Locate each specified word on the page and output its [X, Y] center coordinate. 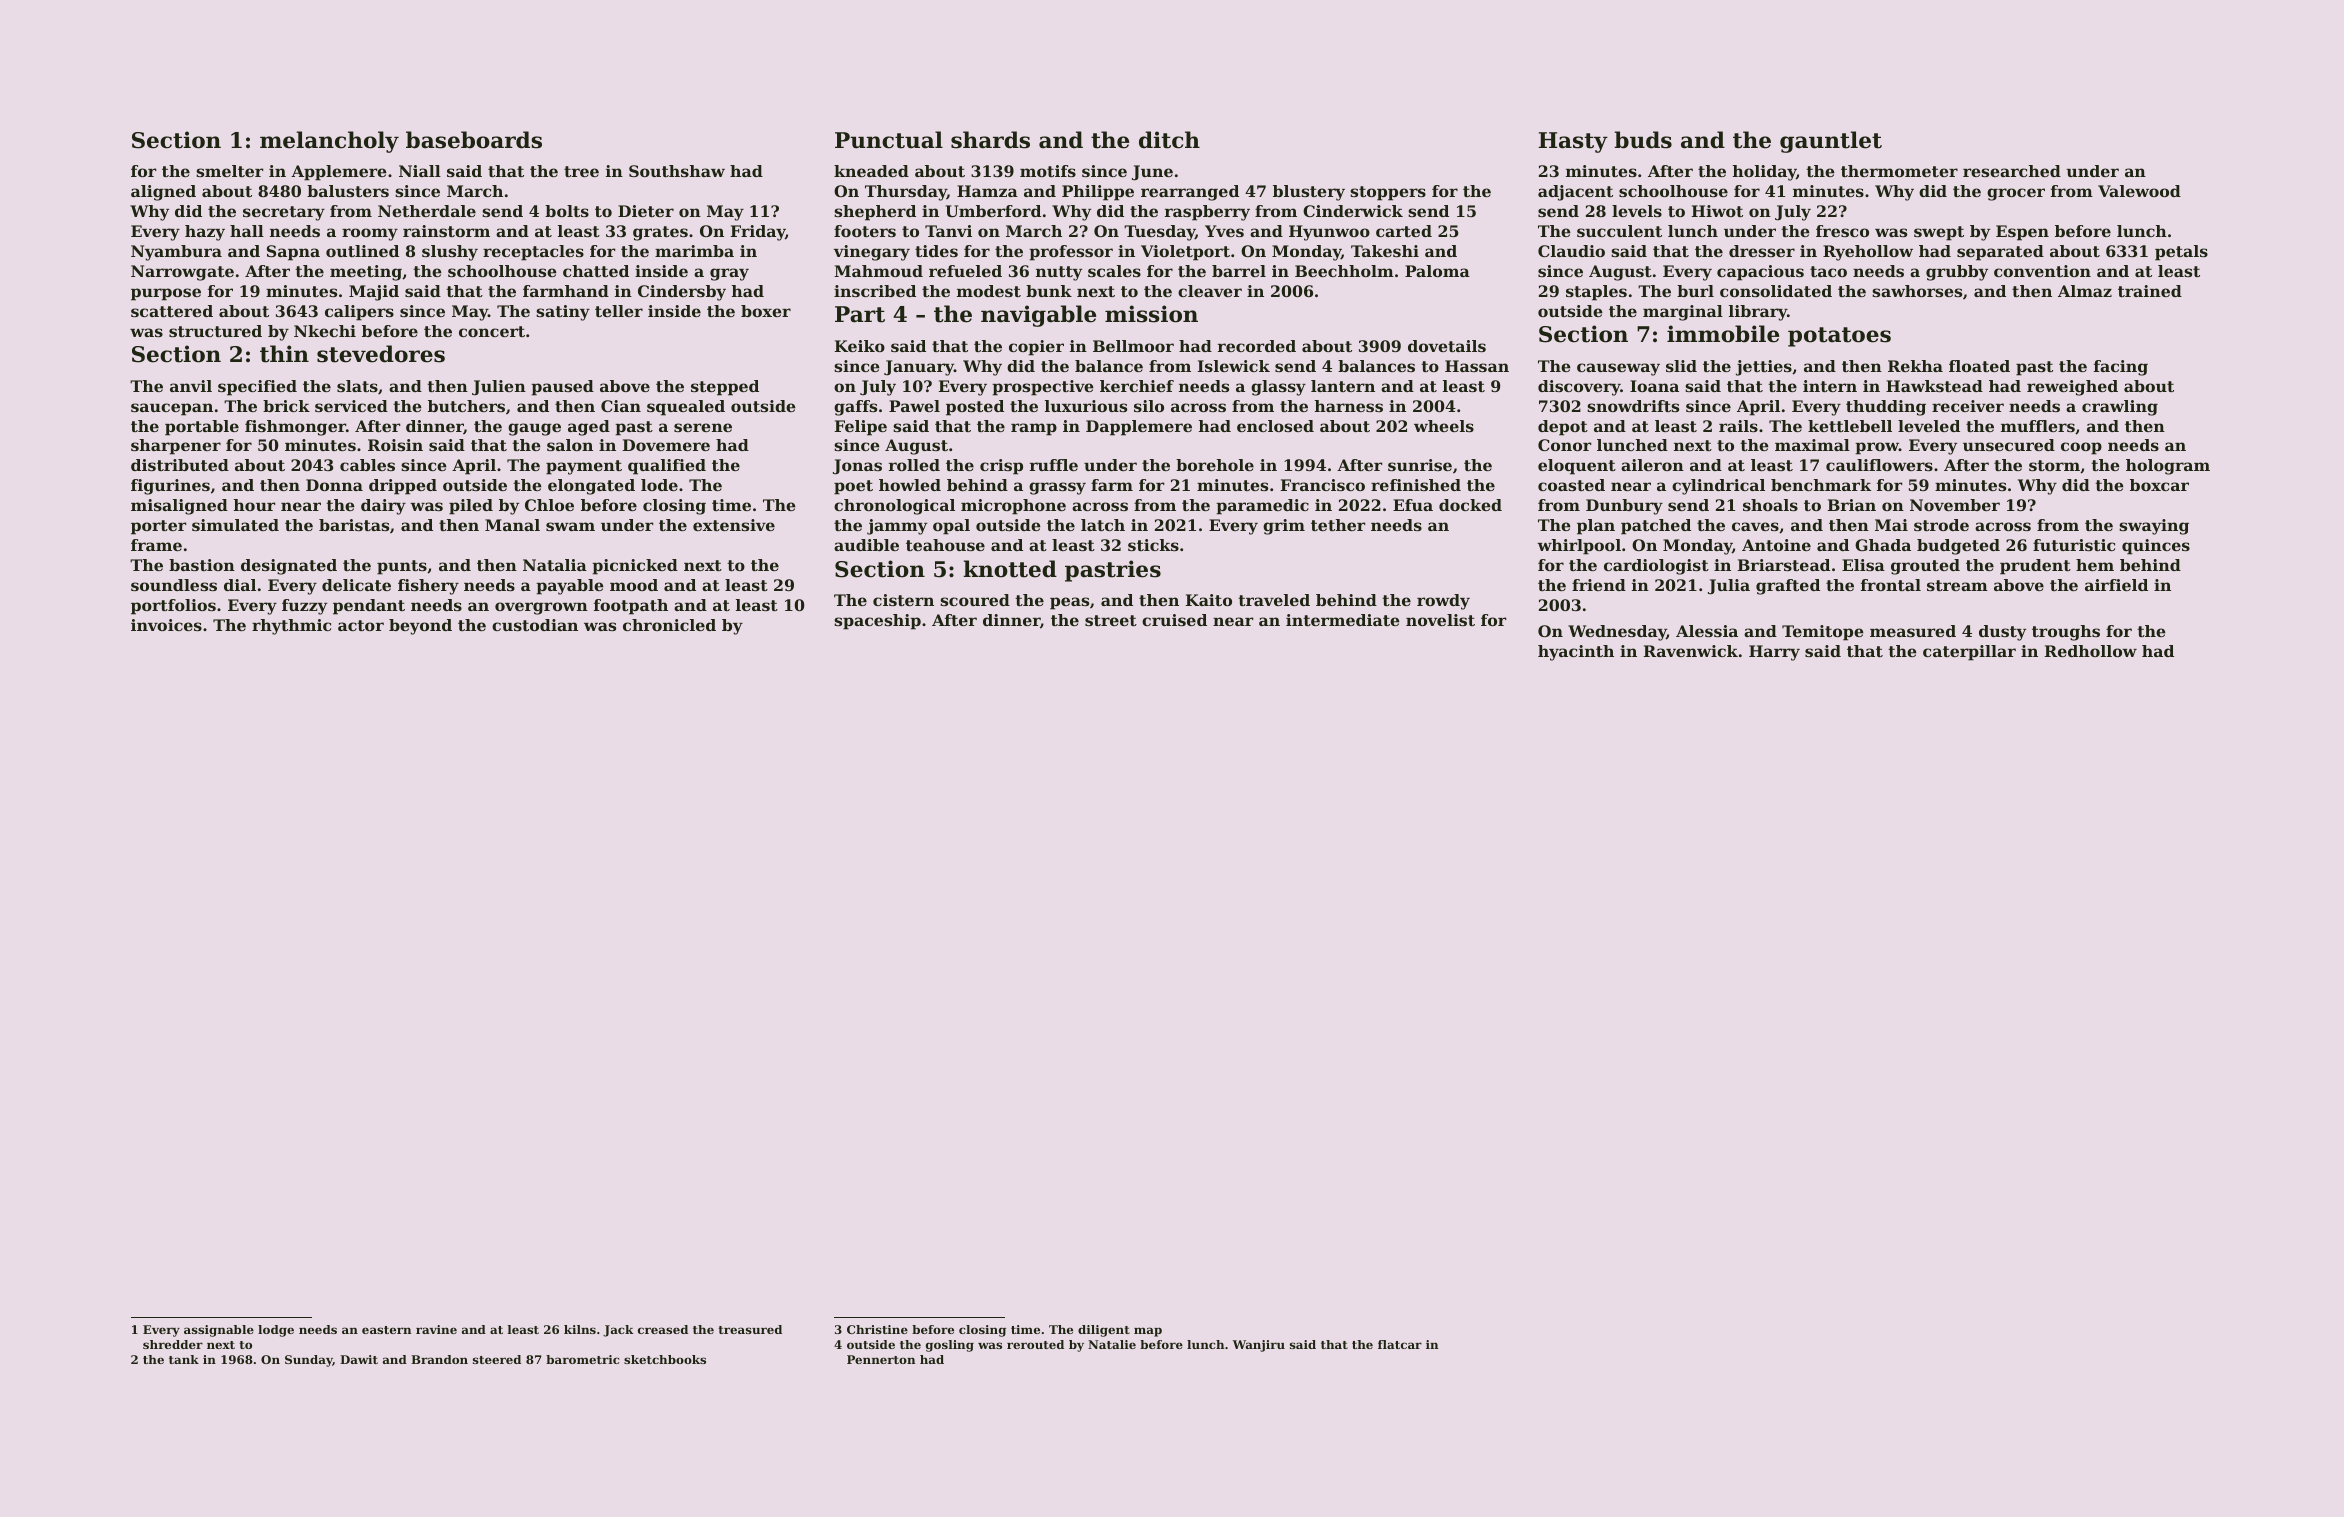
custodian [535, 625]
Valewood [2139, 191]
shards [990, 140]
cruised [1174, 620]
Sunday [309, 1361]
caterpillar [1969, 653]
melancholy [329, 142]
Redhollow [2090, 651]
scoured [975, 600]
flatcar [1400, 1344]
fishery [428, 587]
